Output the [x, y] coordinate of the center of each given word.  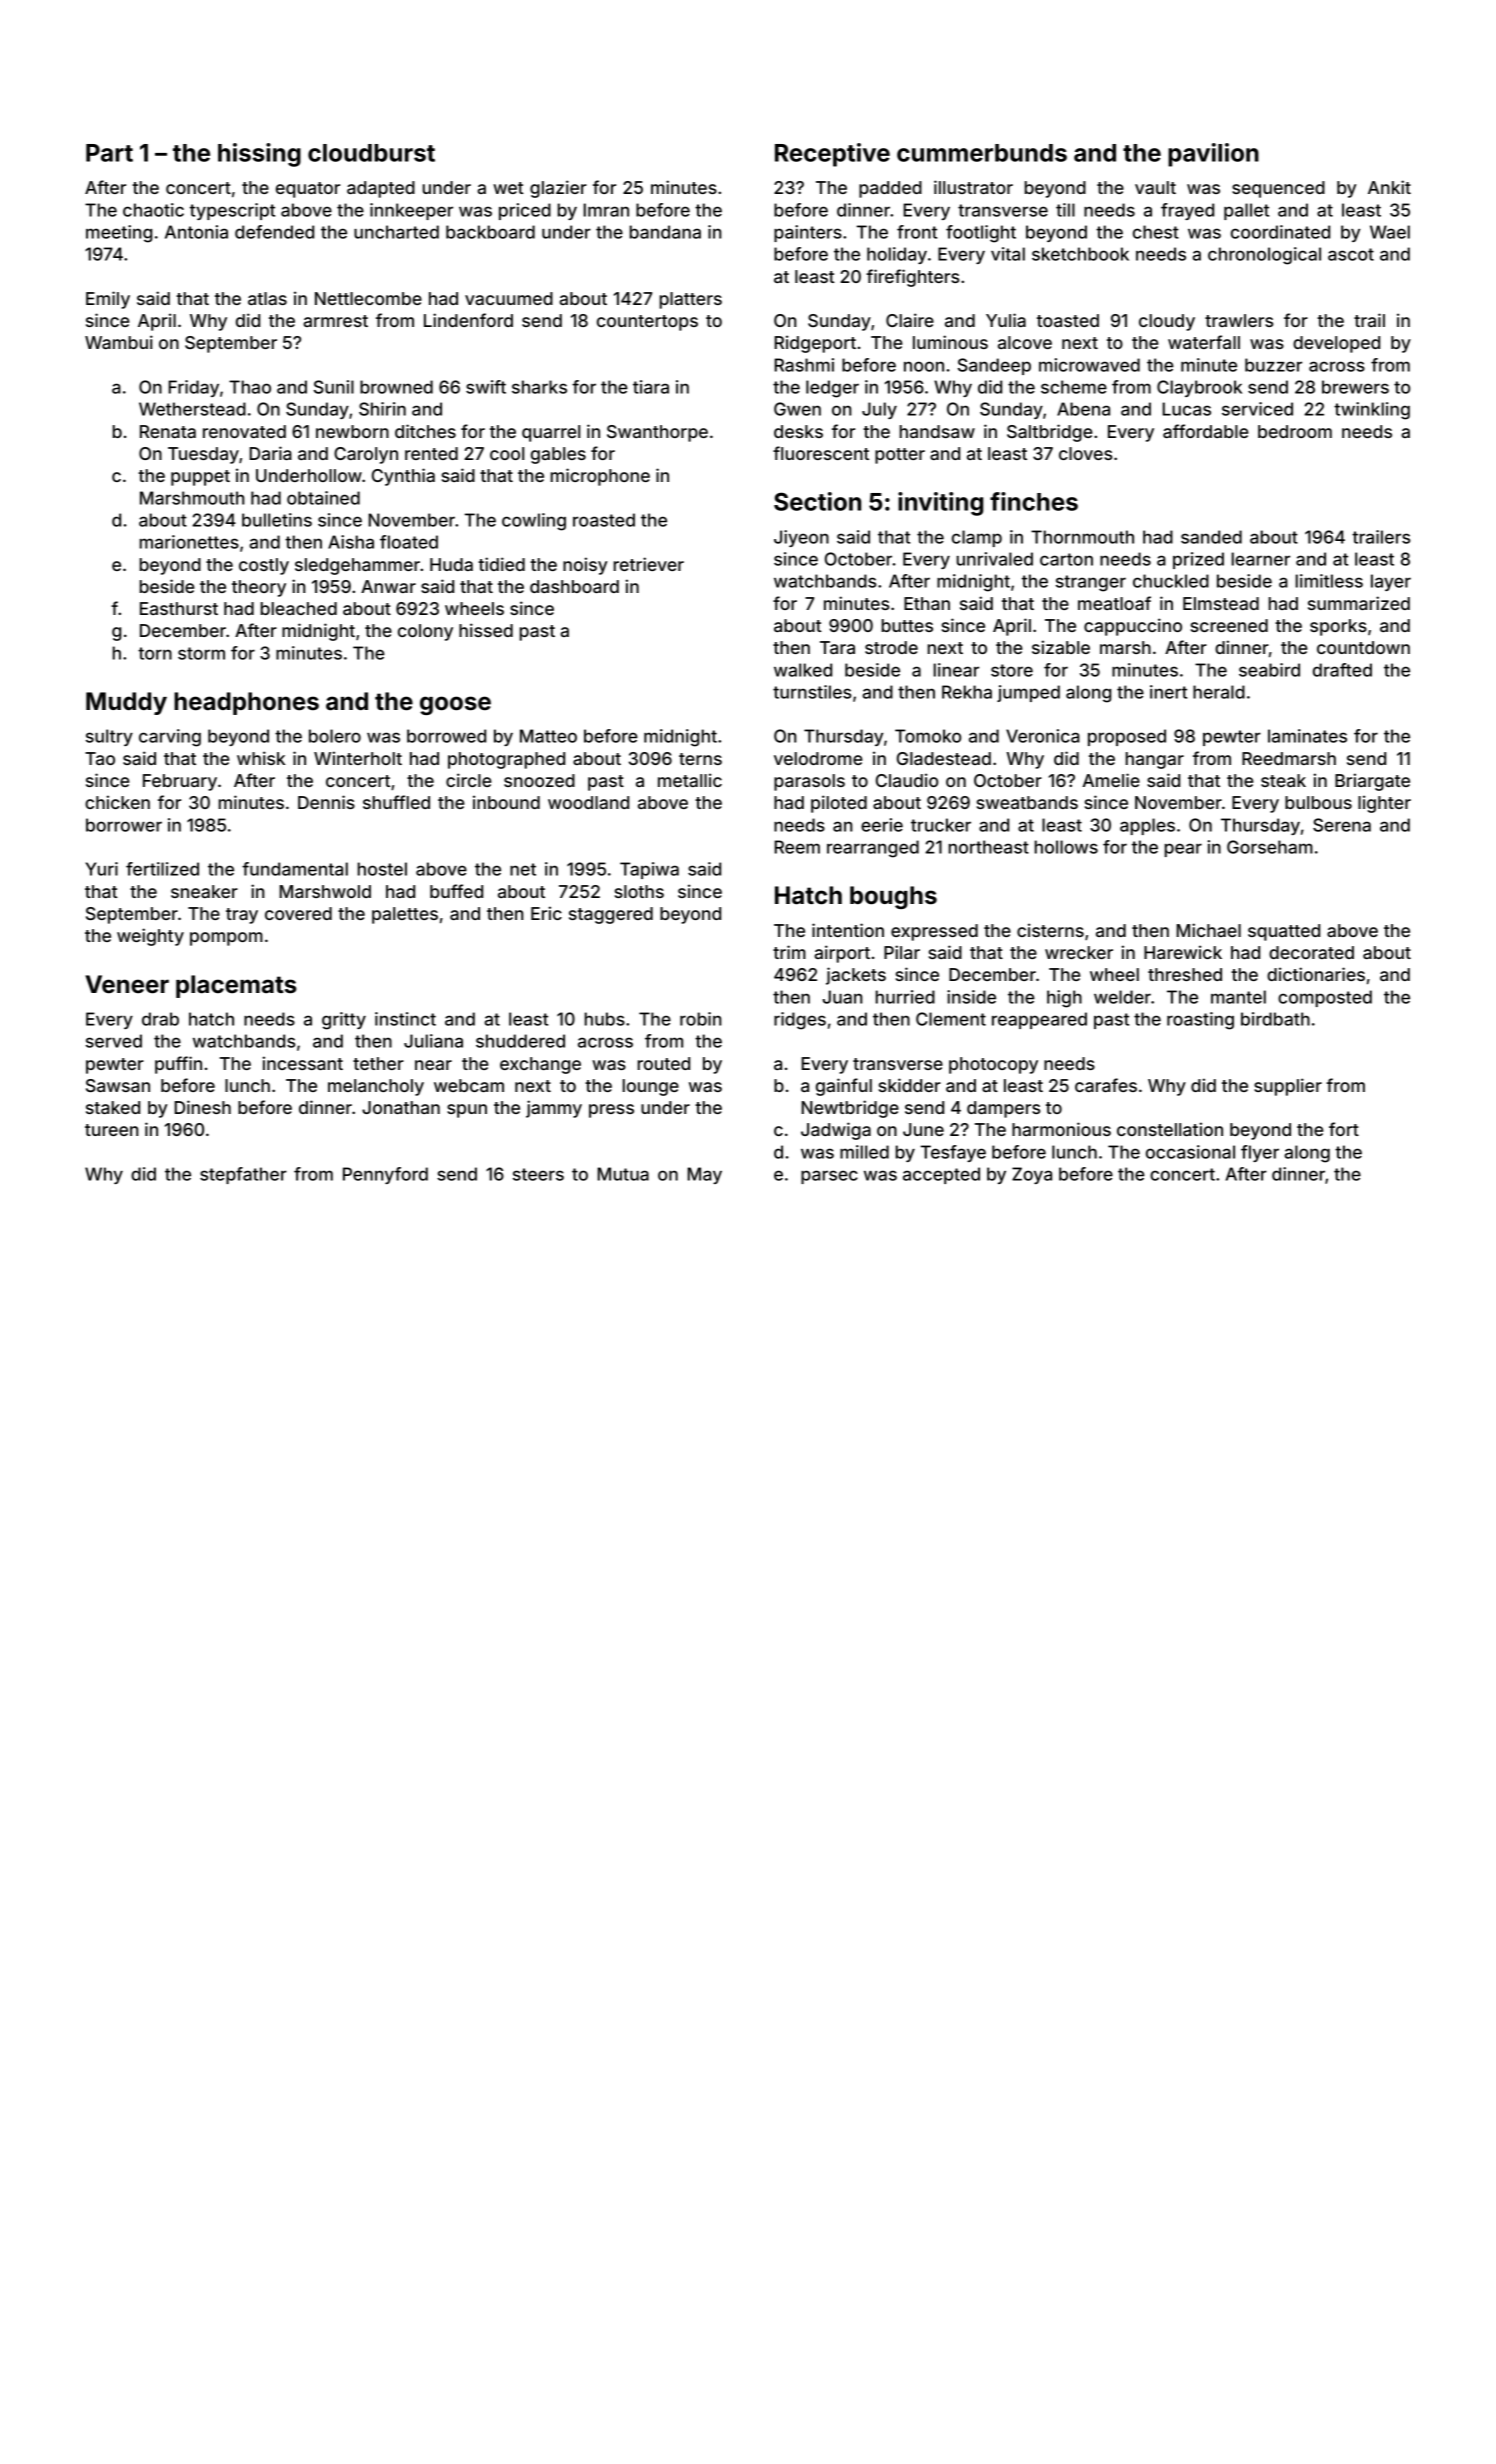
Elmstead [1221, 603]
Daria [270, 453]
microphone [600, 477]
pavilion [1213, 155]
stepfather [243, 1175]
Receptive [832, 155]
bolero [335, 736]
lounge [651, 1087]
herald [1219, 692]
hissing [259, 155]
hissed [486, 630]
